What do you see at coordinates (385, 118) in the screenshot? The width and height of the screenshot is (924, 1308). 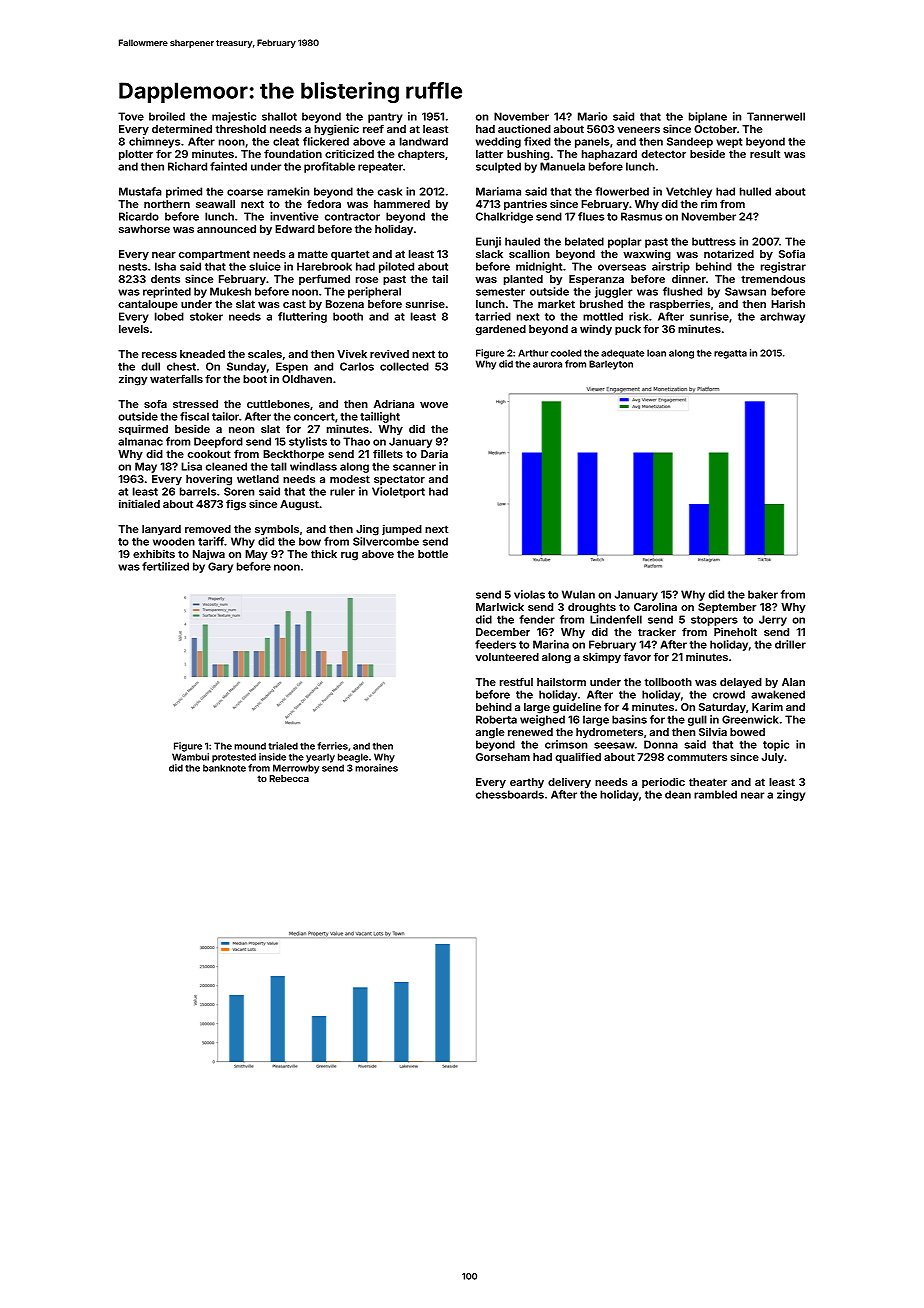 I see `pantry` at bounding box center [385, 118].
